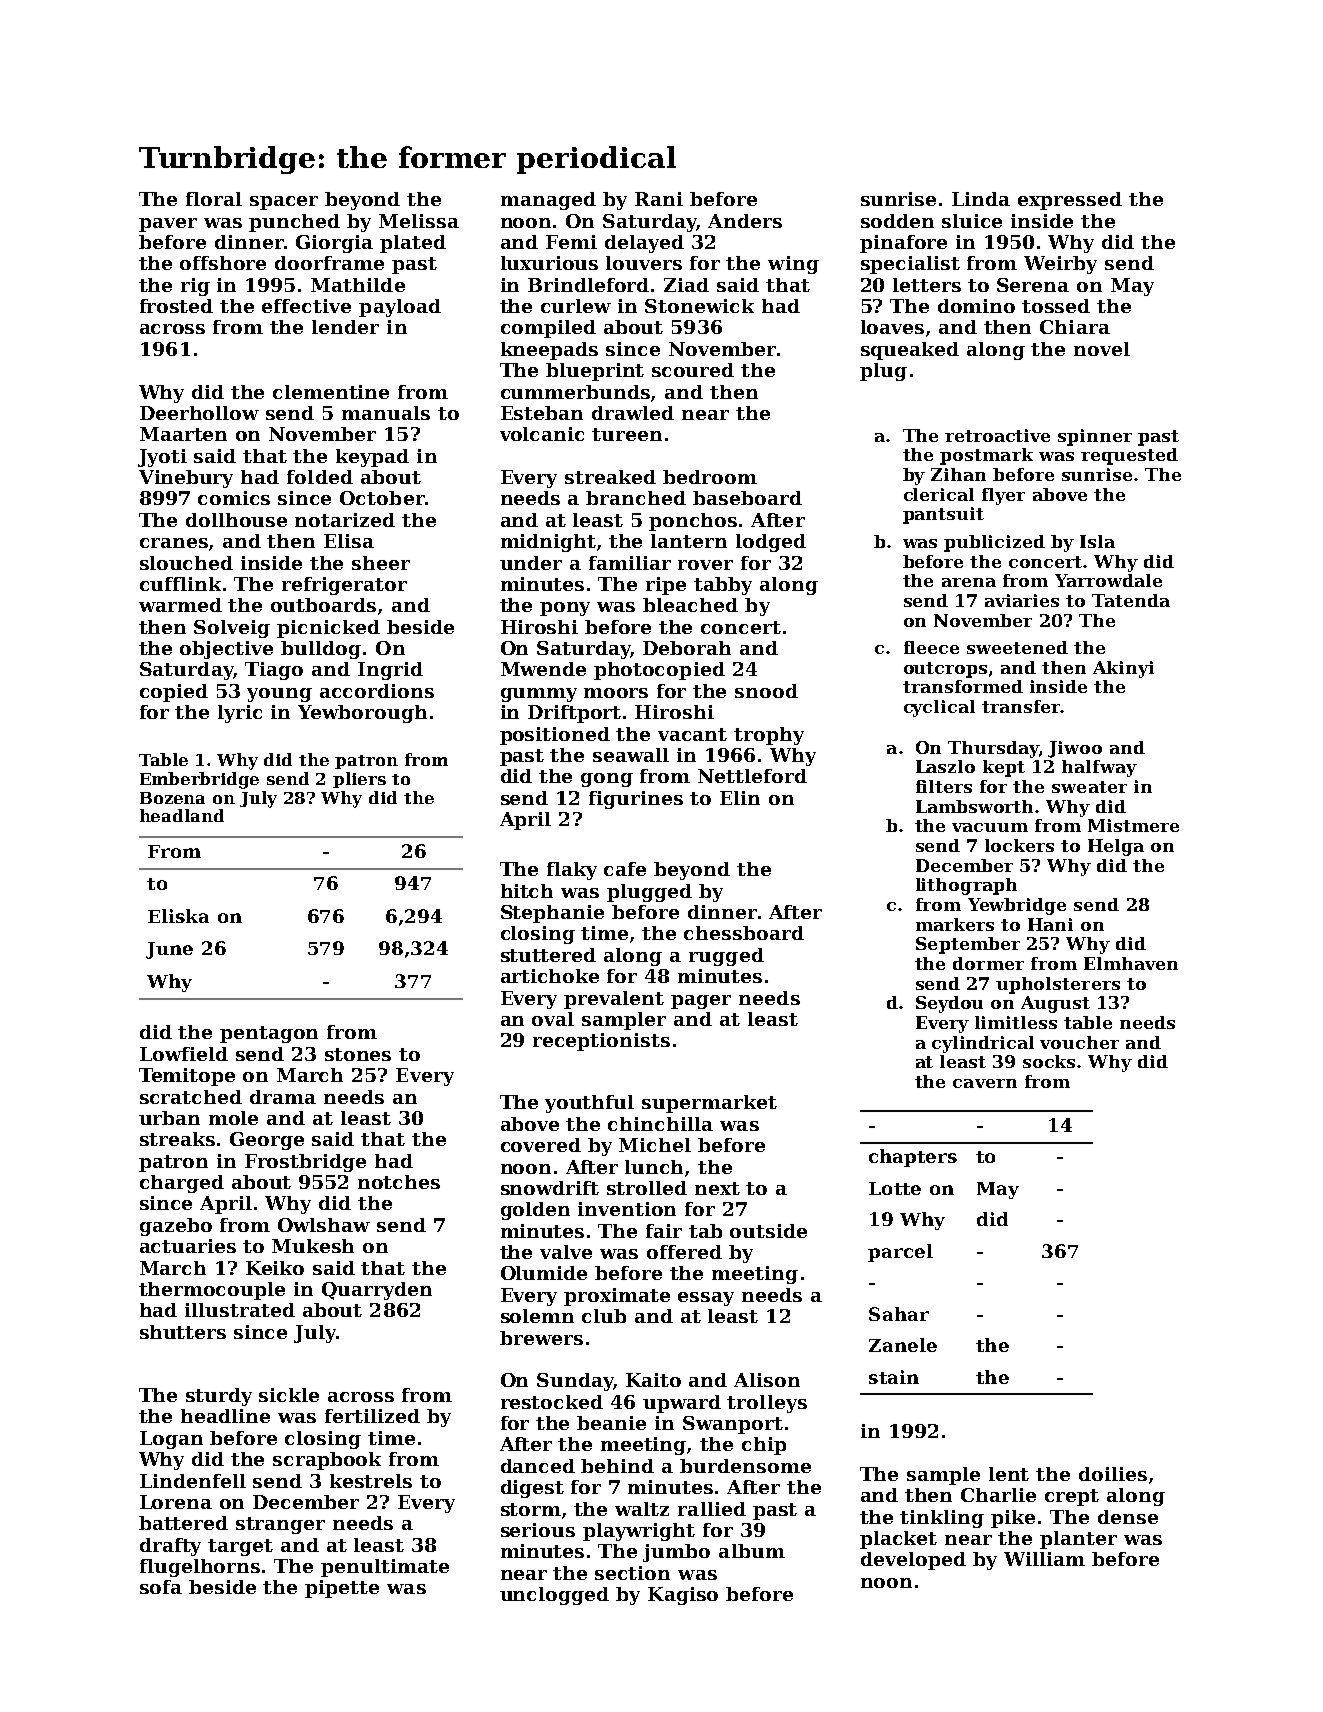  Describe the element at coordinates (903, 1345) in the image. I see `Zanele` at that location.
